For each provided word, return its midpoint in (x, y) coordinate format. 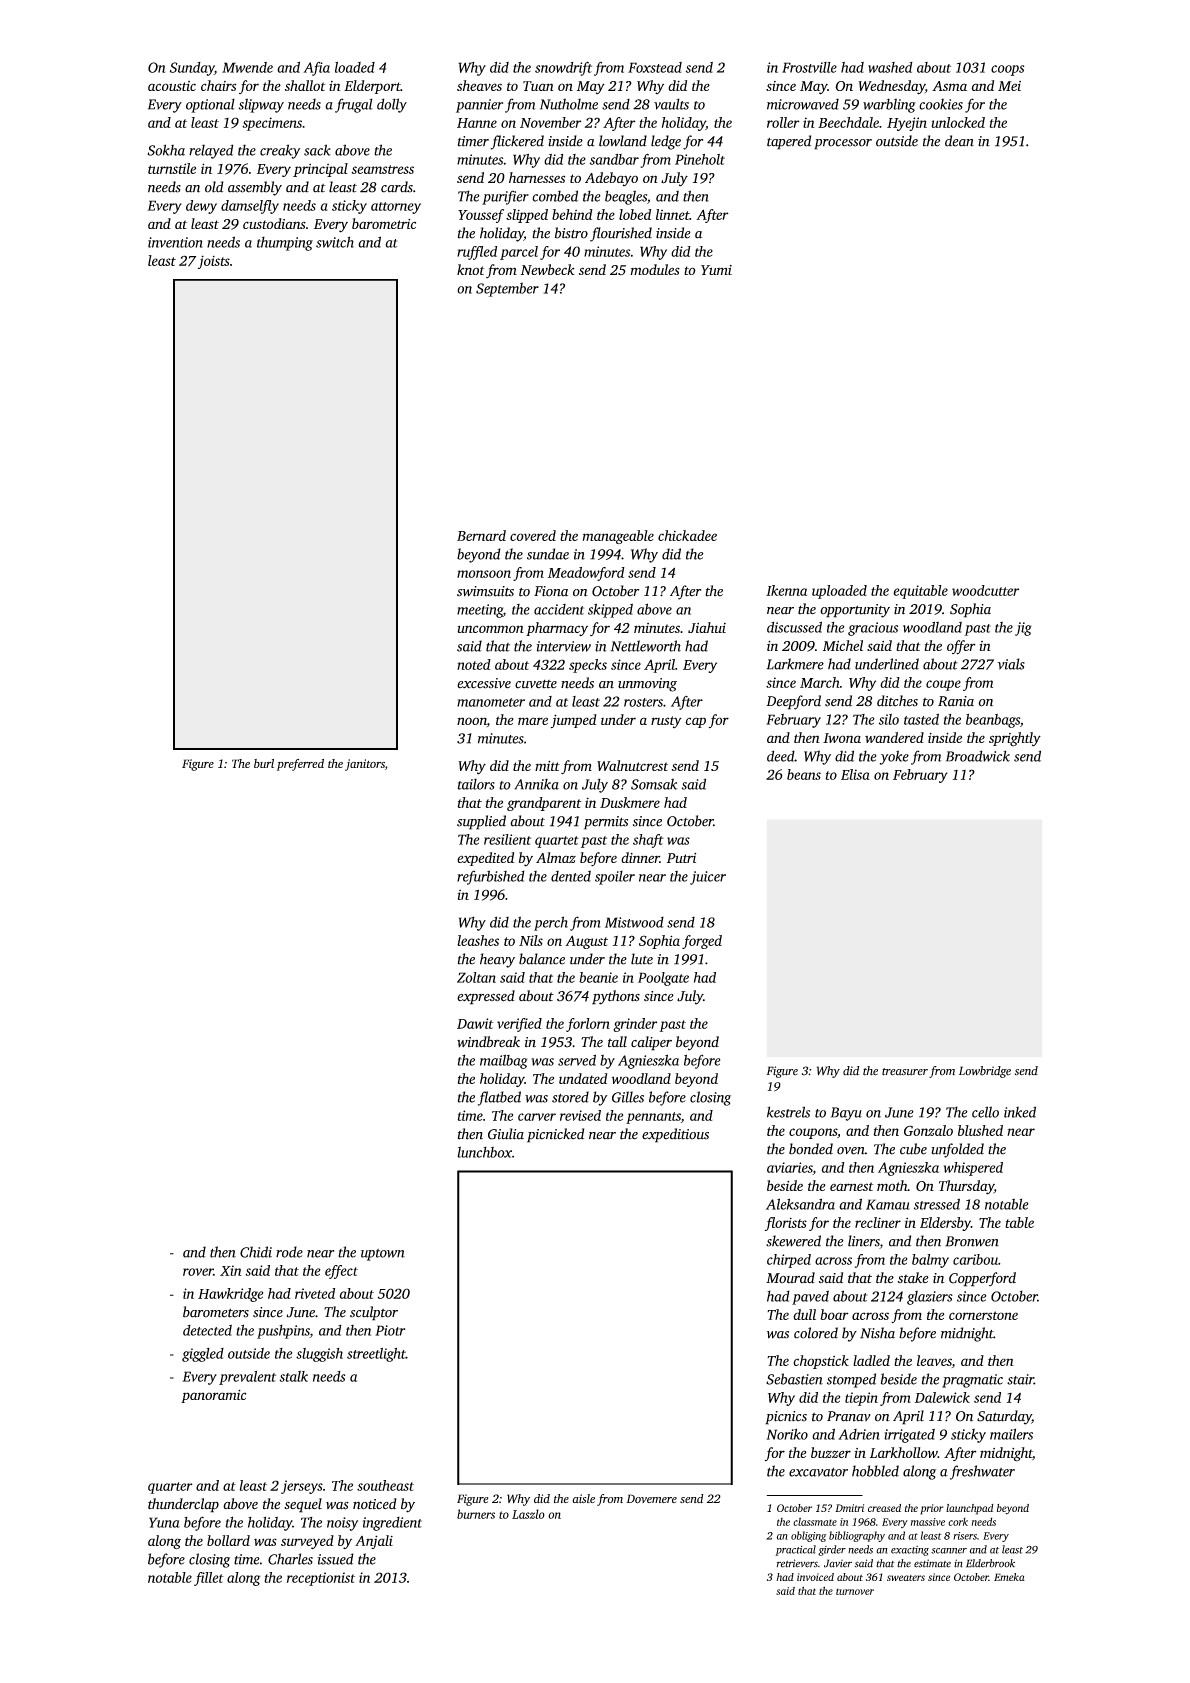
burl (264, 763)
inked (1020, 1112)
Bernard (481, 535)
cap (695, 722)
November (551, 122)
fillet (209, 1579)
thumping (285, 243)
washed (890, 67)
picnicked (555, 1135)
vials (1011, 664)
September (507, 290)
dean (959, 141)
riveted (315, 1293)
